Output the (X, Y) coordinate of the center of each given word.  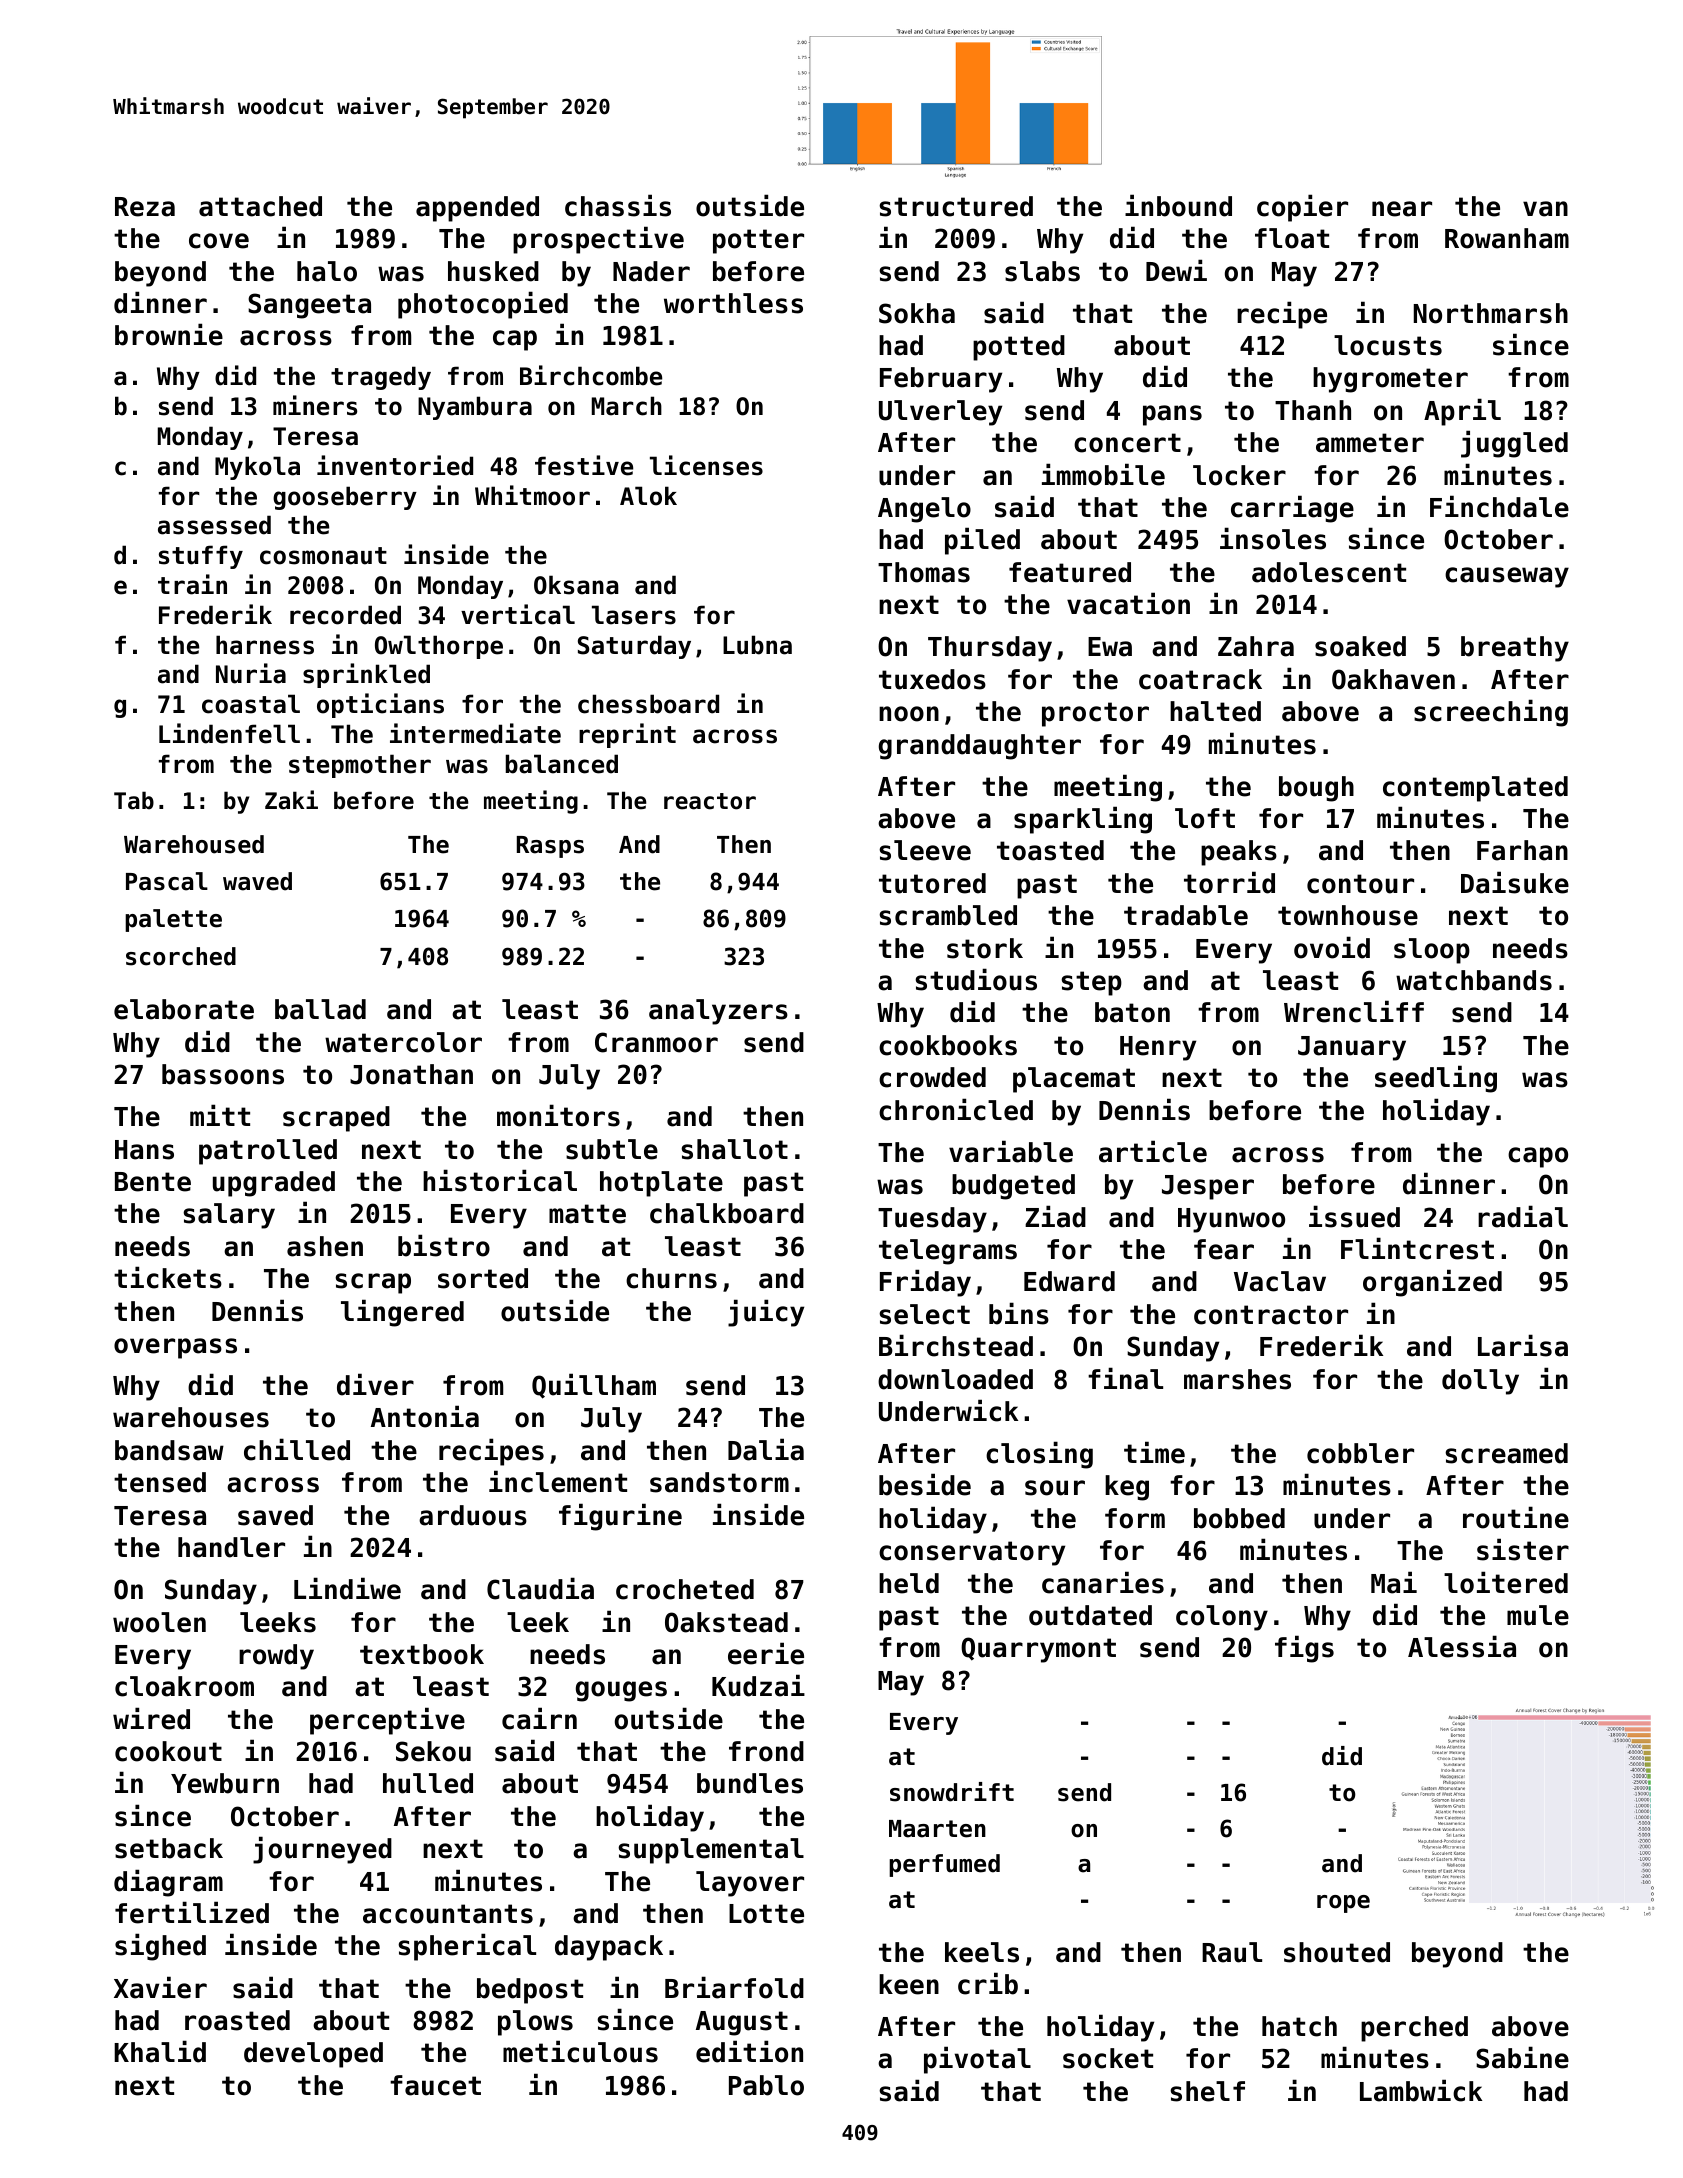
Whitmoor (532, 495)
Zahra (1256, 646)
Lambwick (1421, 2090)
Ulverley (940, 413)
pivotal (977, 2060)
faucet (435, 2085)
